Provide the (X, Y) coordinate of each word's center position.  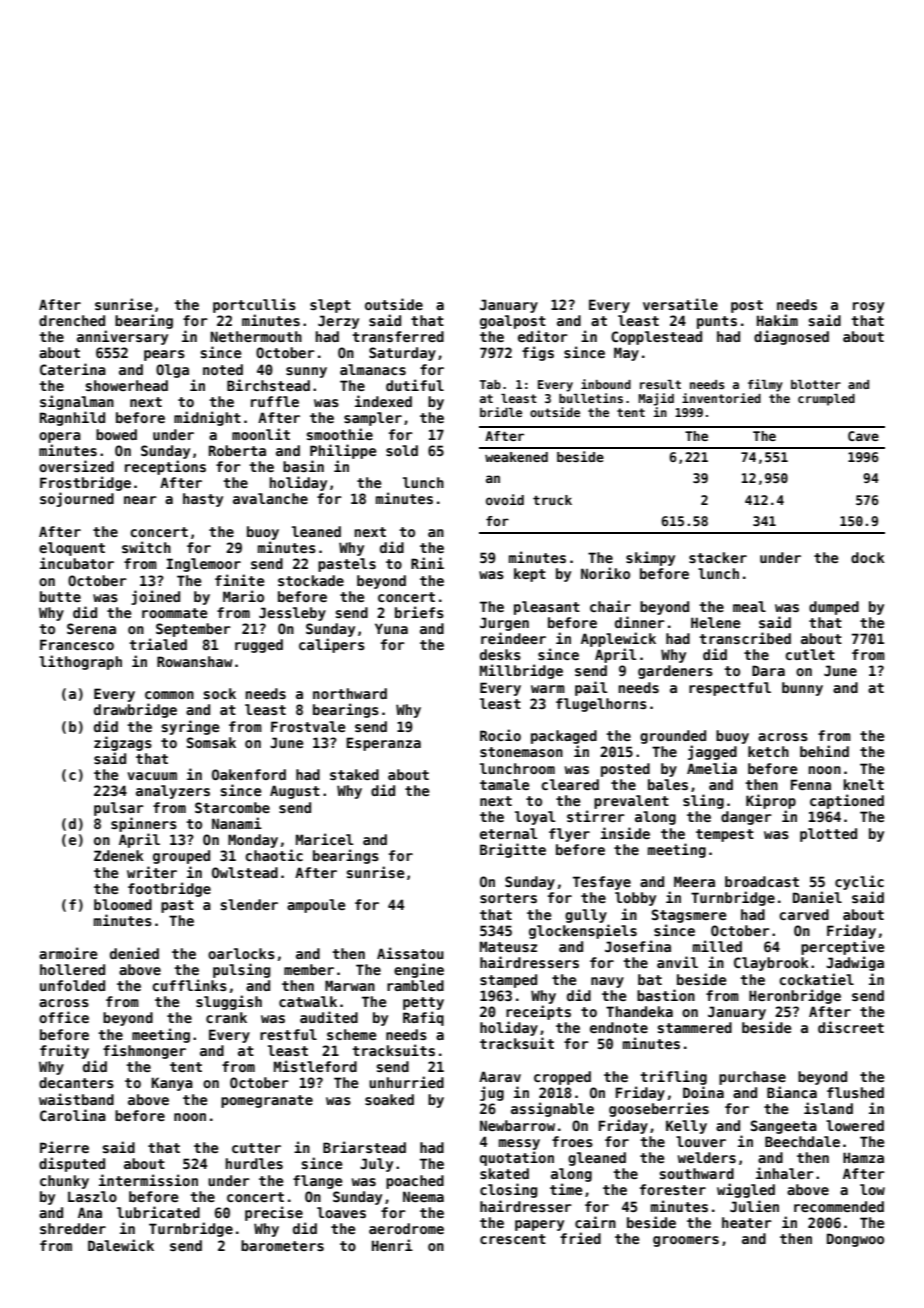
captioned (847, 801)
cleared (570, 784)
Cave (863, 436)
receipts (538, 1012)
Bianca (792, 1092)
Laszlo (92, 1196)
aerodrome (406, 1228)
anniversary (122, 337)
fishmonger (144, 1051)
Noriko (605, 573)
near (140, 500)
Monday (253, 841)
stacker (718, 557)
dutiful (415, 385)
